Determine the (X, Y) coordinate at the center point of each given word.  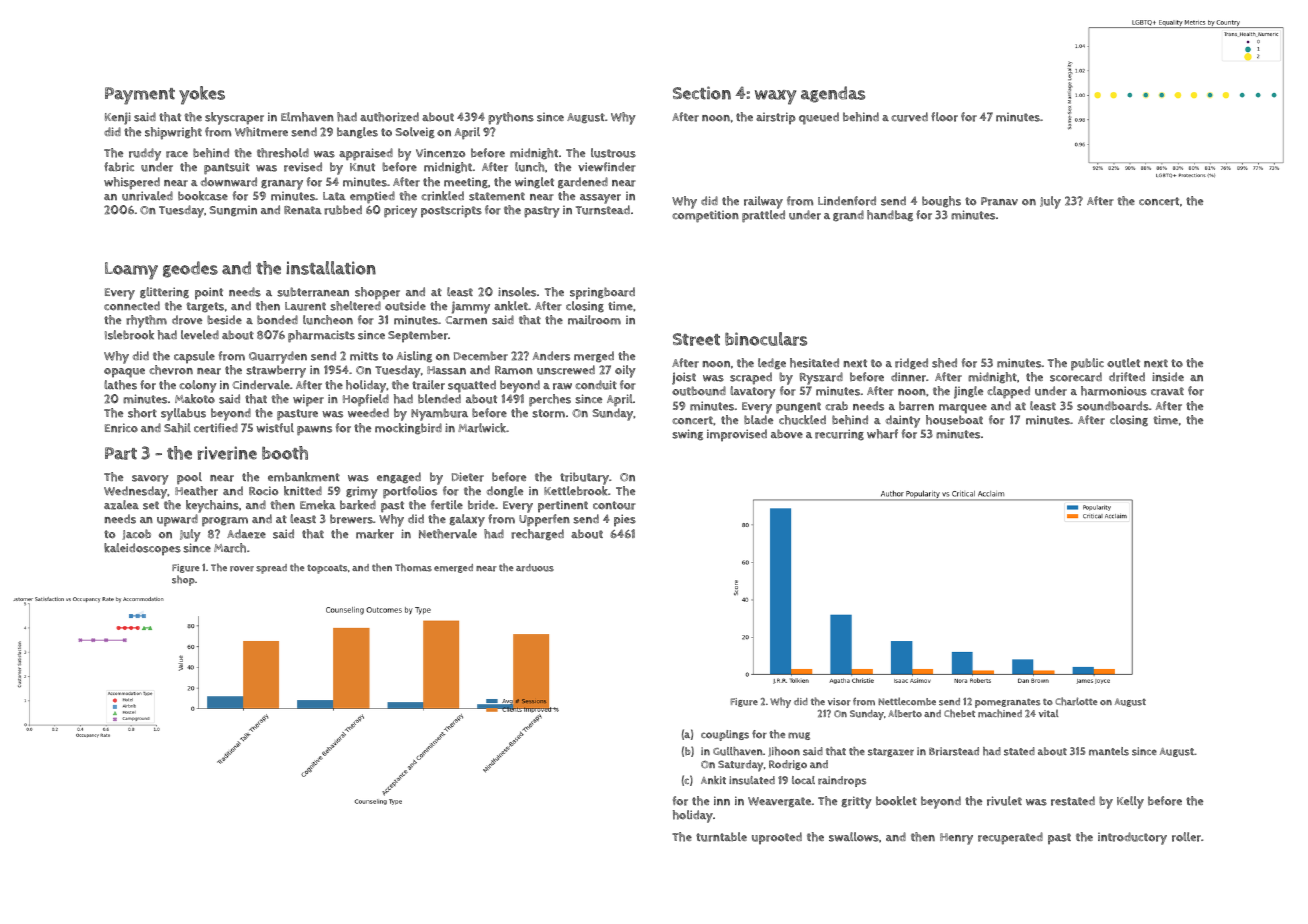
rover (242, 569)
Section (702, 93)
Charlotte (1076, 701)
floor (944, 117)
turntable (721, 837)
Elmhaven (307, 117)
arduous (535, 568)
